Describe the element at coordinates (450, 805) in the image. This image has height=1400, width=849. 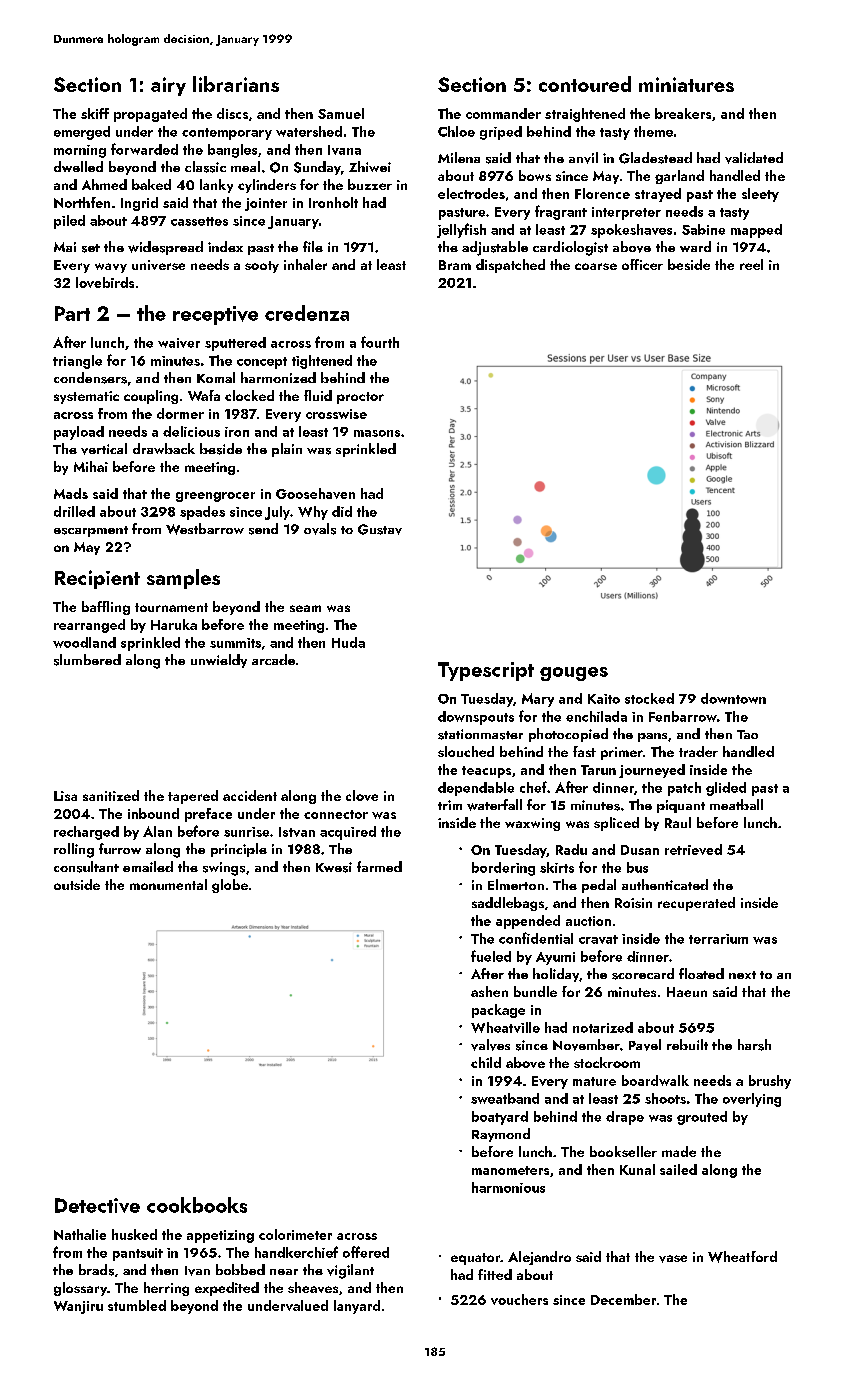
I see `trim` at that location.
